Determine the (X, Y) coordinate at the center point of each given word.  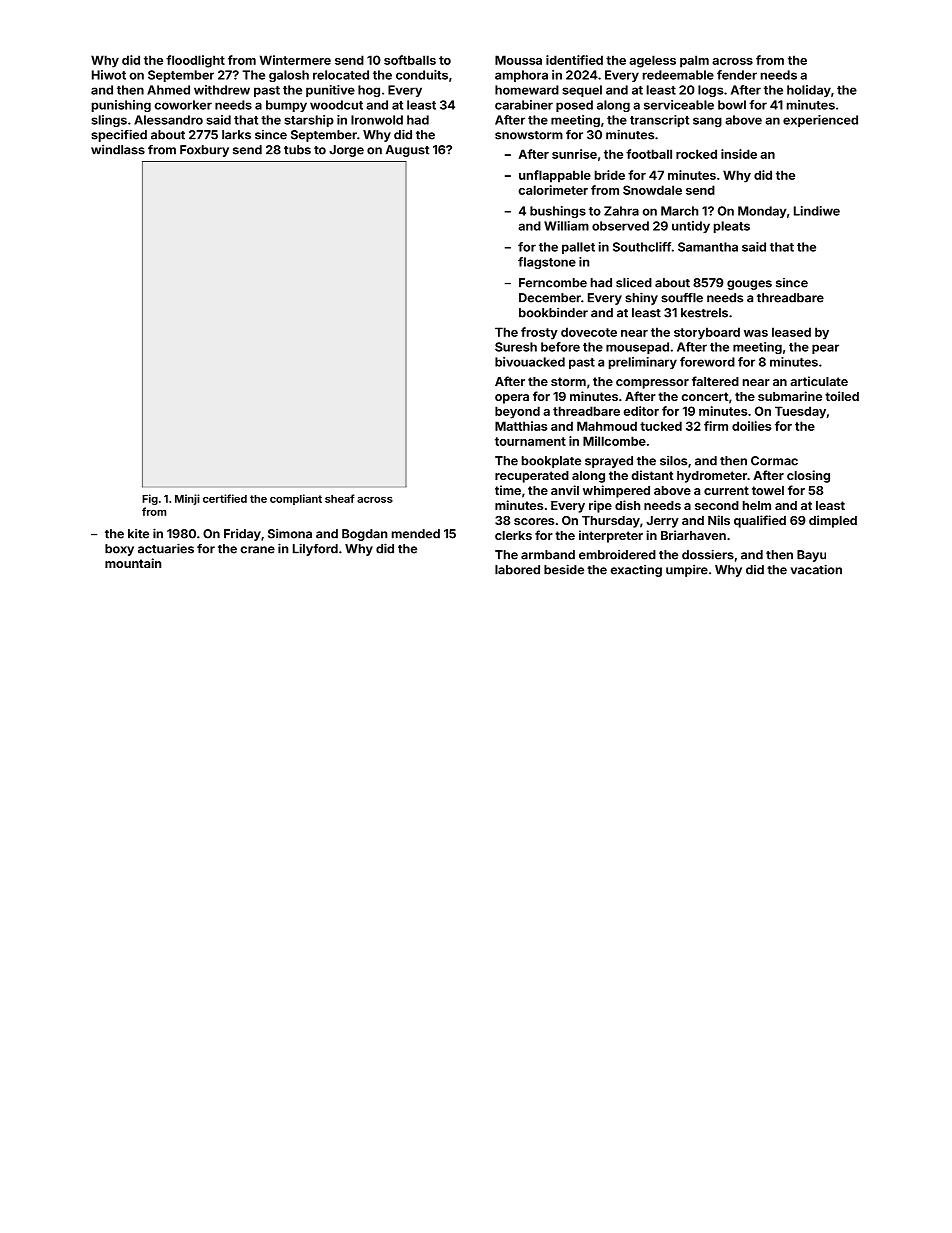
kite (138, 534)
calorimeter (553, 190)
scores (534, 521)
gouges (749, 285)
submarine (790, 396)
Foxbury (204, 151)
